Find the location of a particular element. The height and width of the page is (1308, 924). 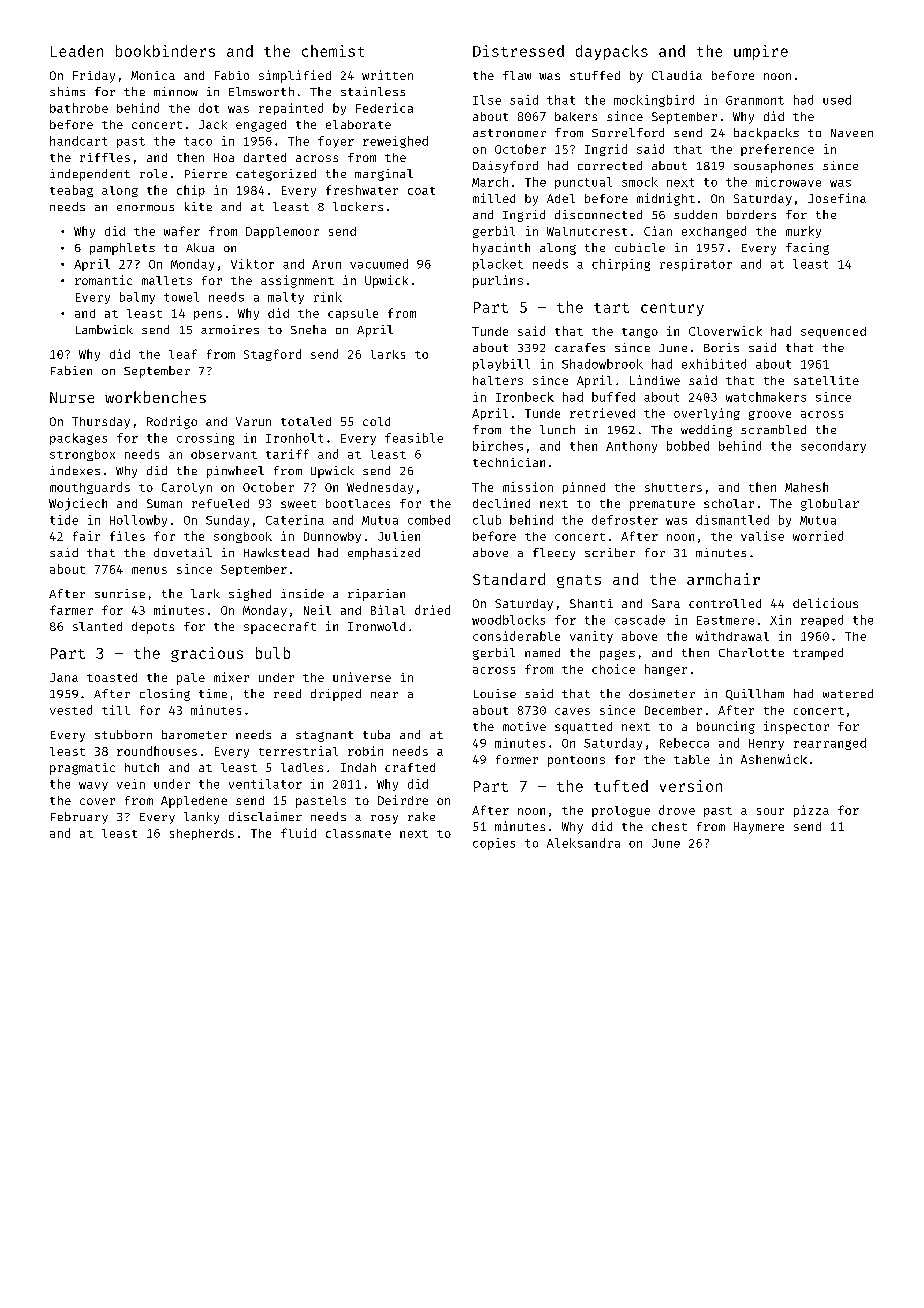

Haymere is located at coordinates (759, 828).
